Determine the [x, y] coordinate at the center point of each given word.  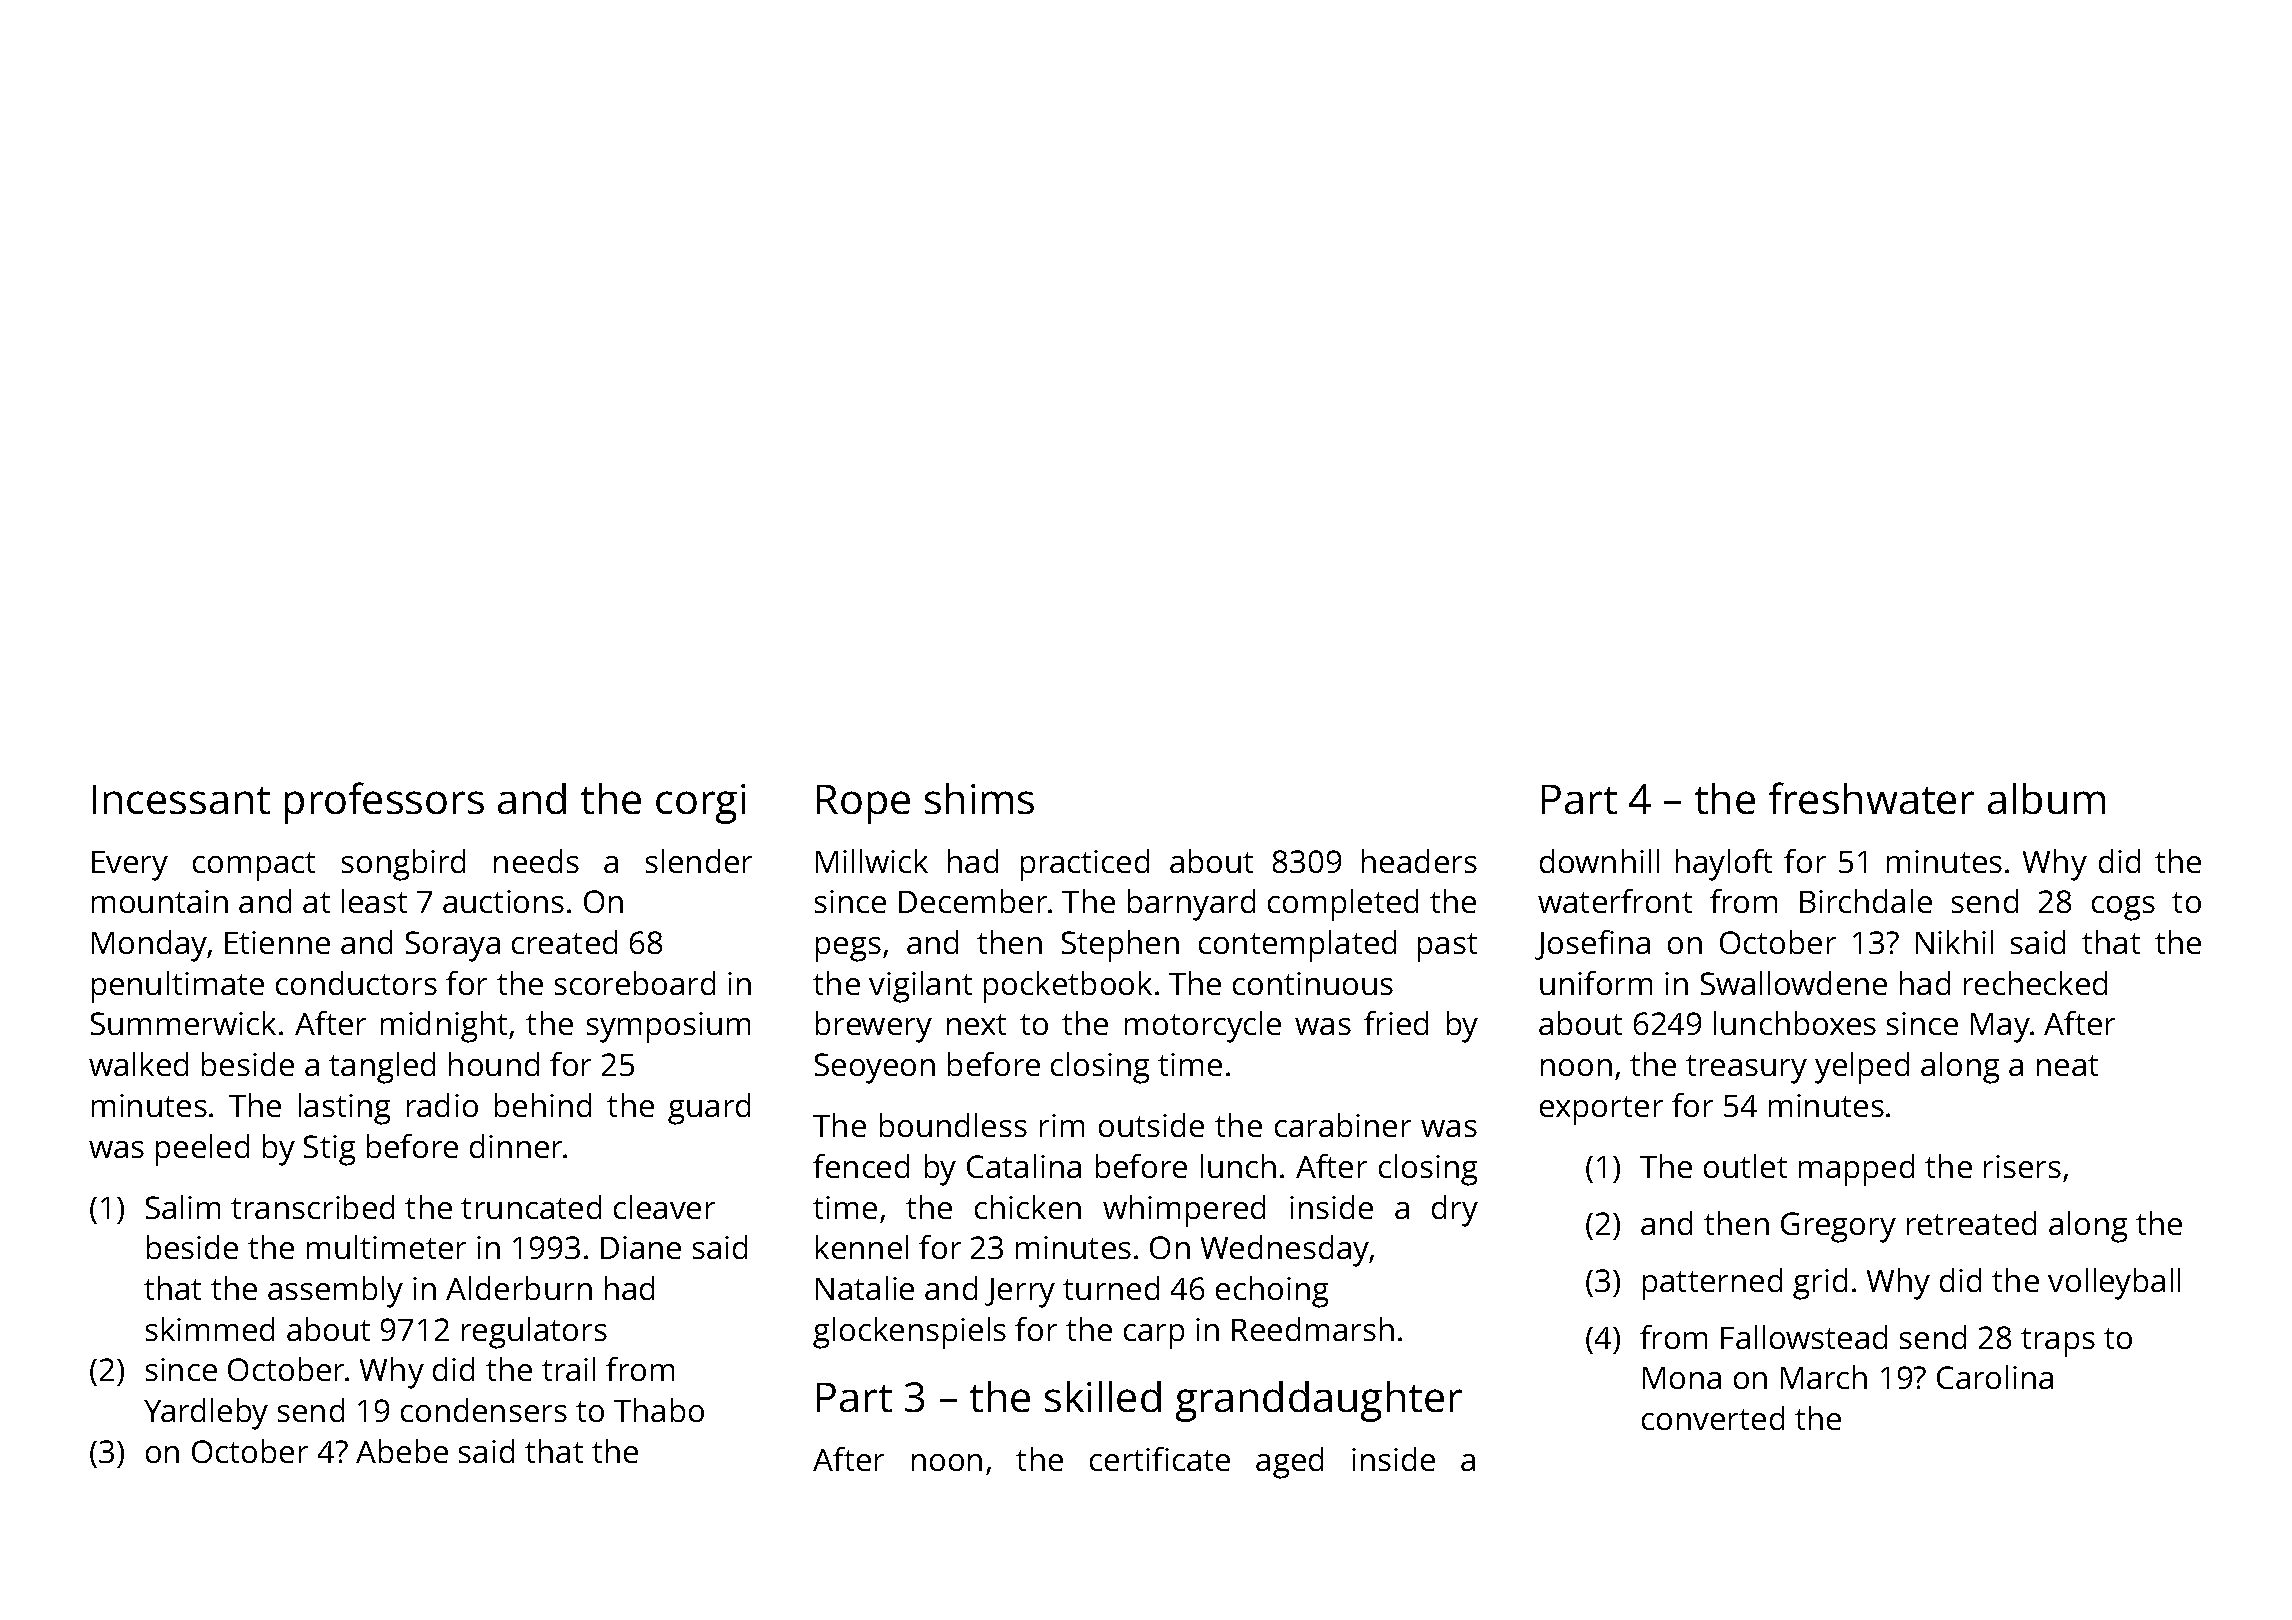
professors [384, 803]
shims [979, 798]
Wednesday [1285, 1251]
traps [2058, 1342]
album [2046, 798]
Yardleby [206, 1414]
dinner [517, 1146]
